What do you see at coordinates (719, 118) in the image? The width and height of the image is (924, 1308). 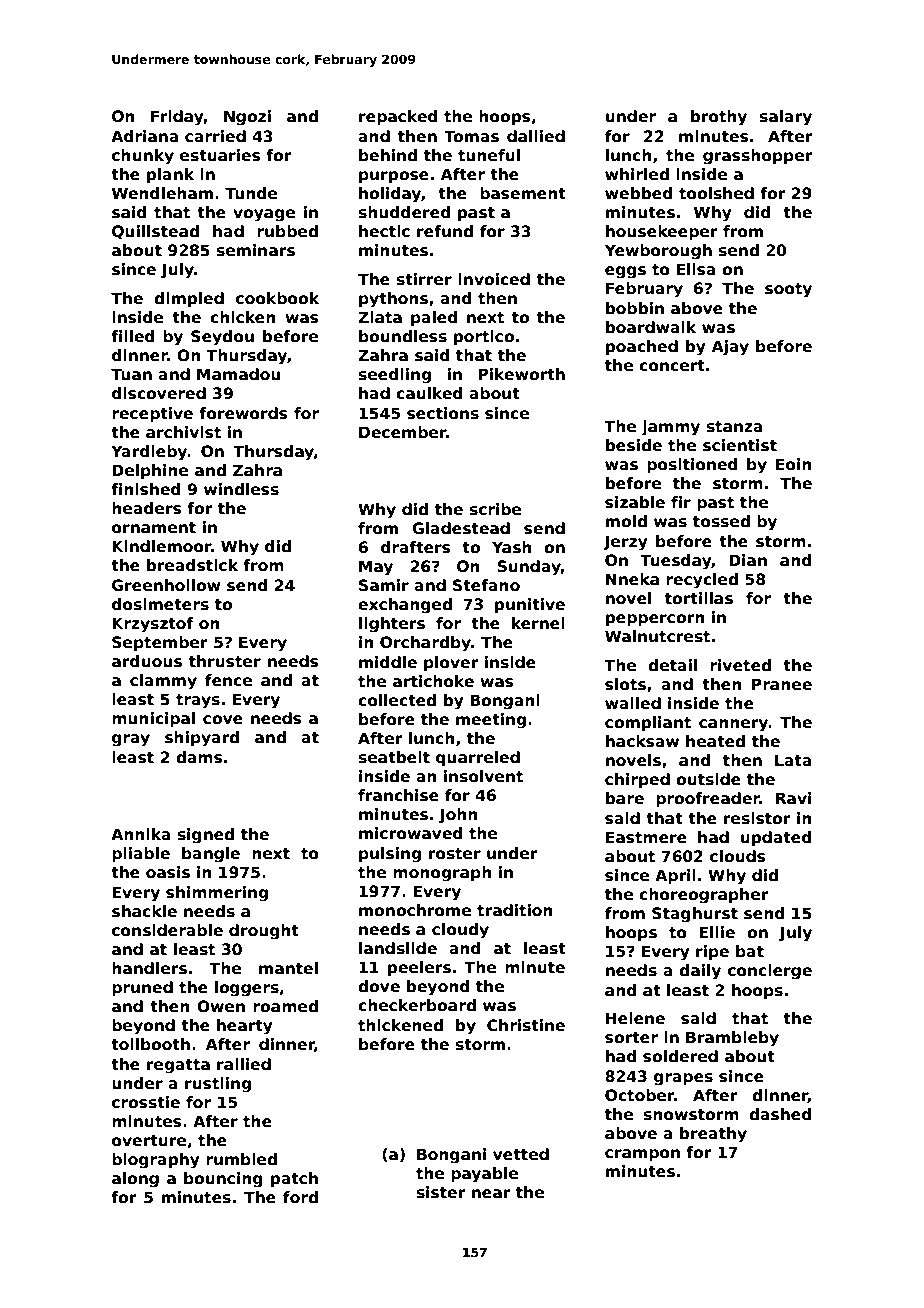 I see `brothy` at bounding box center [719, 118].
